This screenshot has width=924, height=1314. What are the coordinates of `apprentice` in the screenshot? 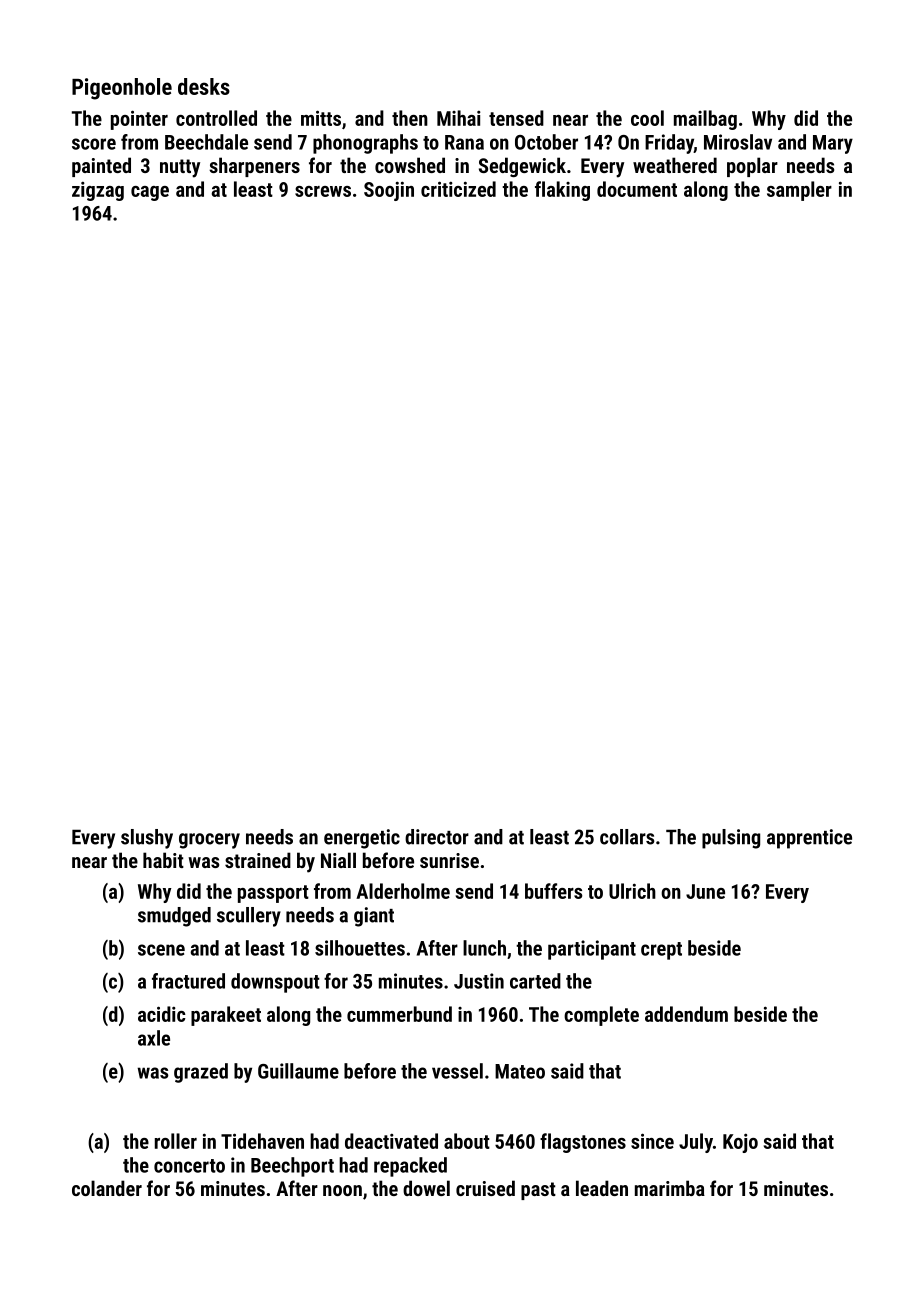 It's located at (809, 839).
